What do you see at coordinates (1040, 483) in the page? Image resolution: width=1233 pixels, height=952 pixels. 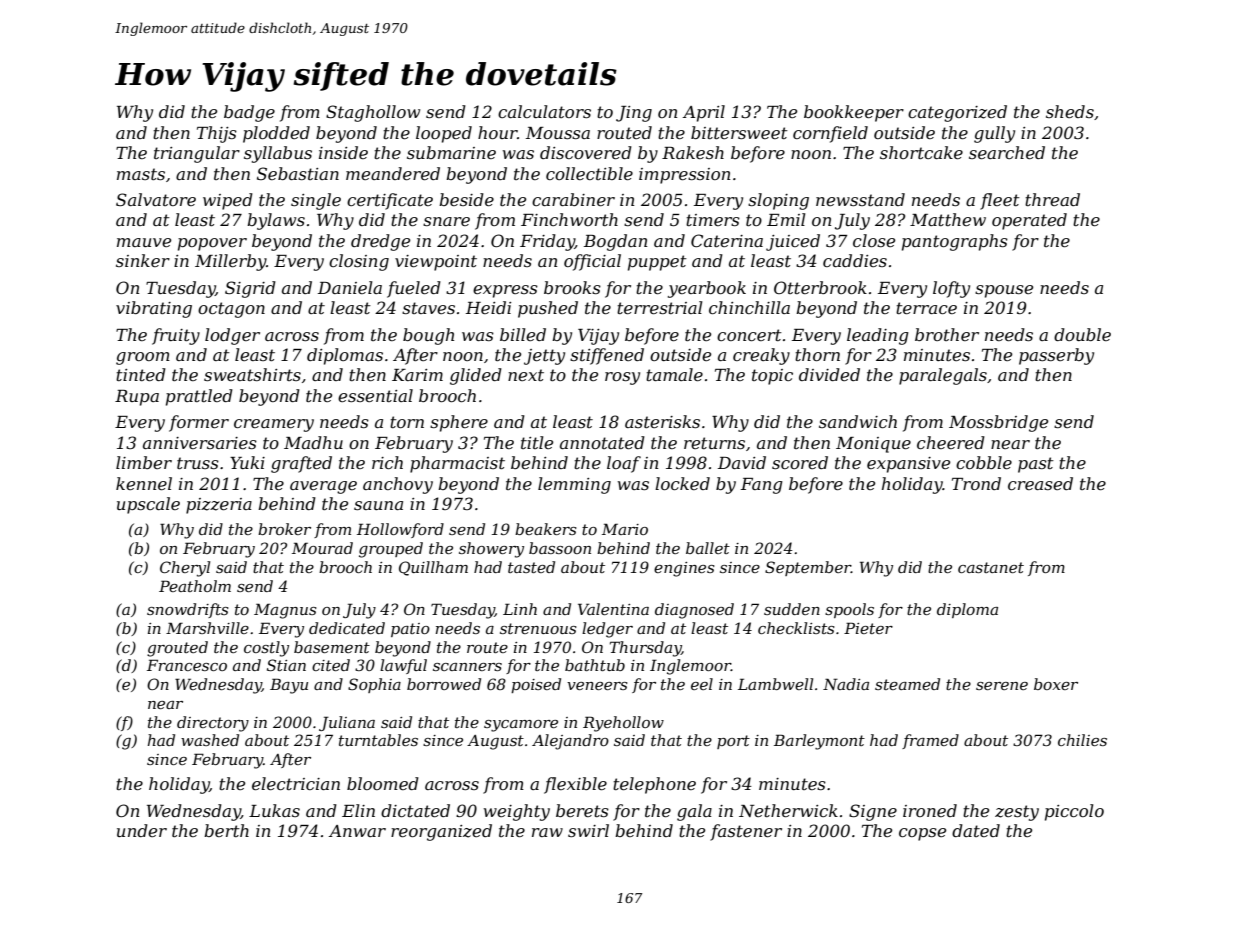 I see `creased` at bounding box center [1040, 483].
